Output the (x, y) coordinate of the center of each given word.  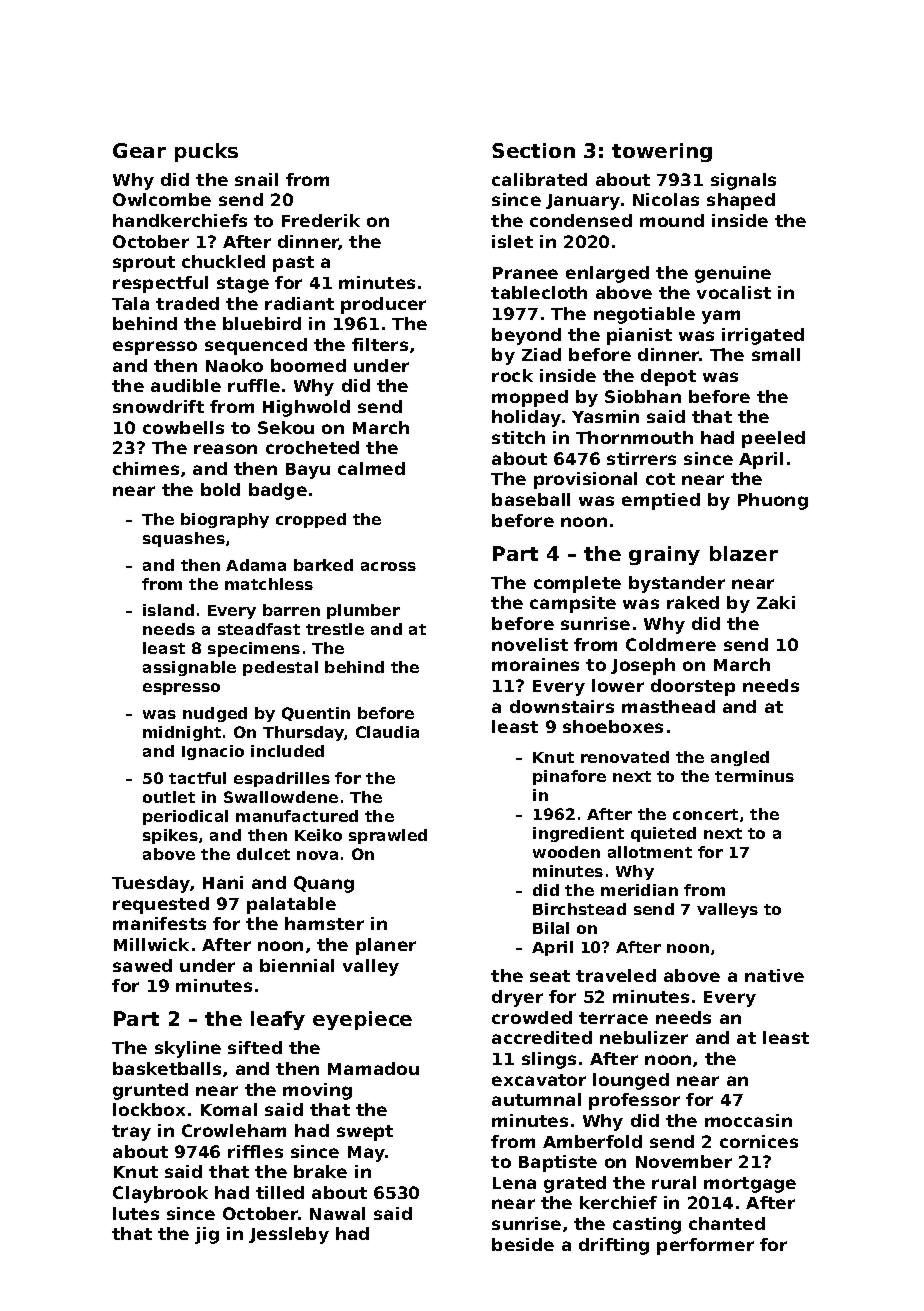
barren (291, 610)
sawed (142, 965)
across (388, 566)
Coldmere (671, 644)
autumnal (536, 1099)
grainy (664, 555)
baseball (531, 499)
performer (705, 1246)
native (774, 975)
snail (256, 179)
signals (743, 181)
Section (533, 150)
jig (207, 1235)
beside (523, 1244)
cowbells (183, 427)
